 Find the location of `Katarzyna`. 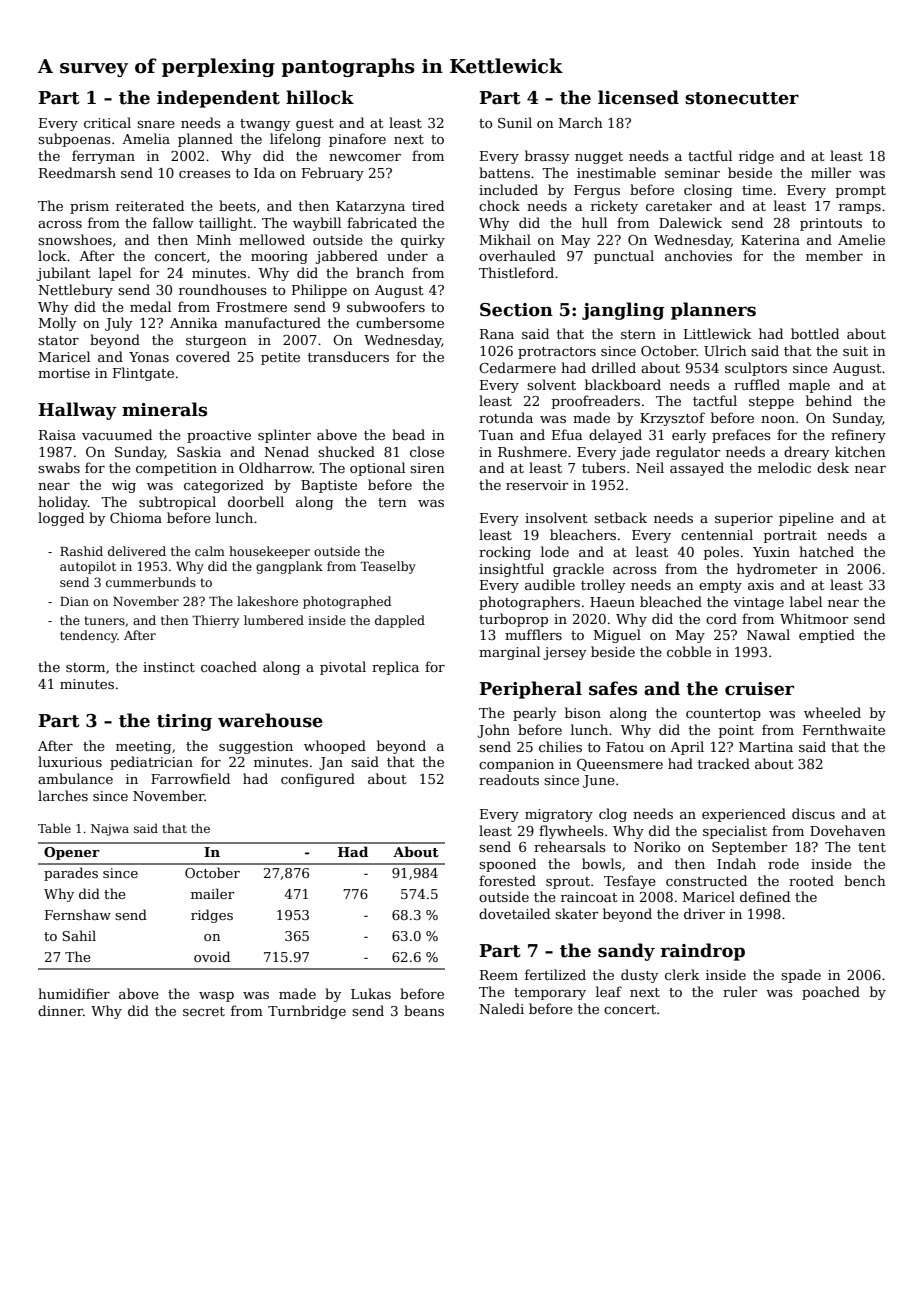

Katarzyna is located at coordinates (370, 207).
